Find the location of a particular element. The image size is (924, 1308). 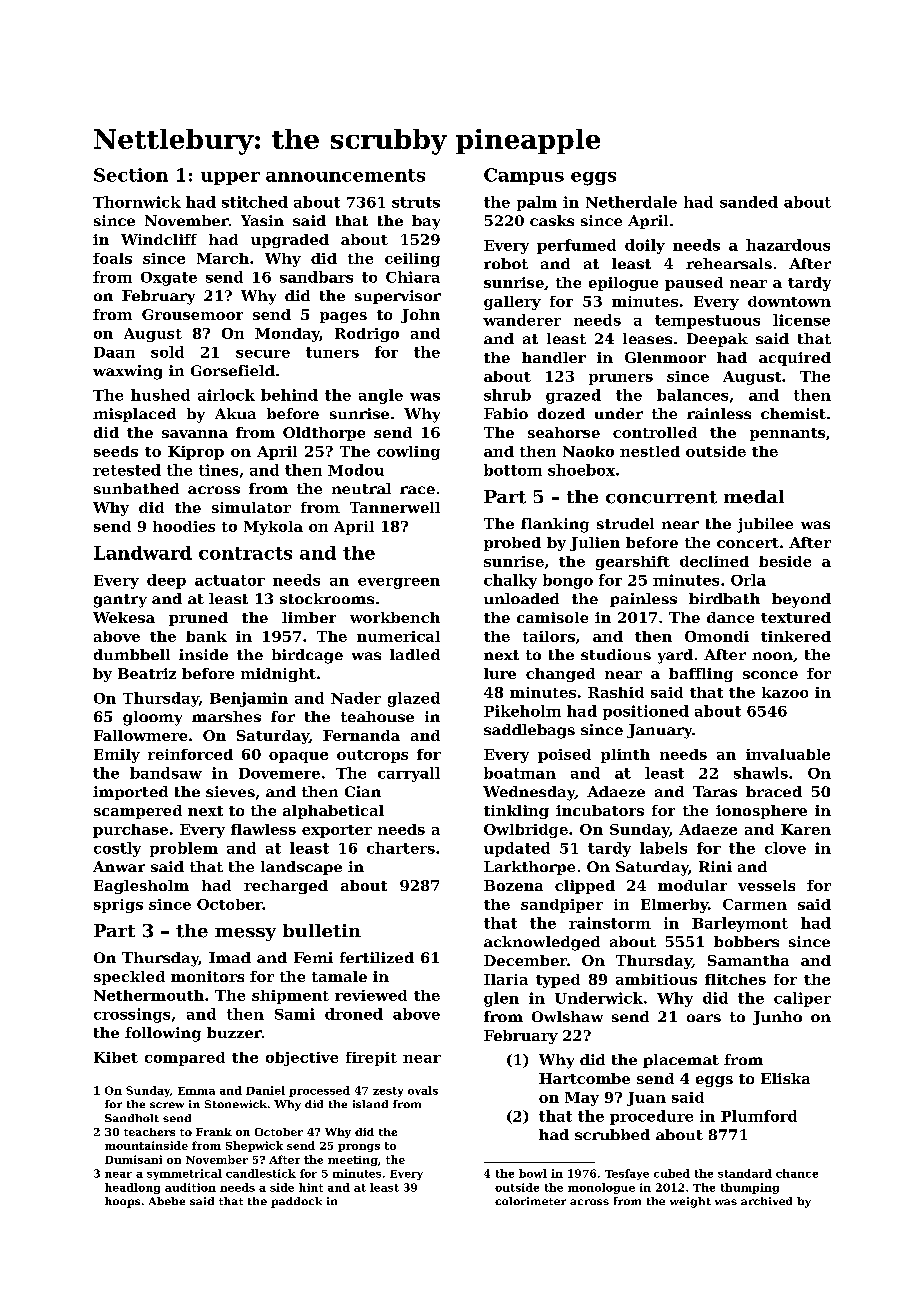

bulletin is located at coordinates (322, 930).
